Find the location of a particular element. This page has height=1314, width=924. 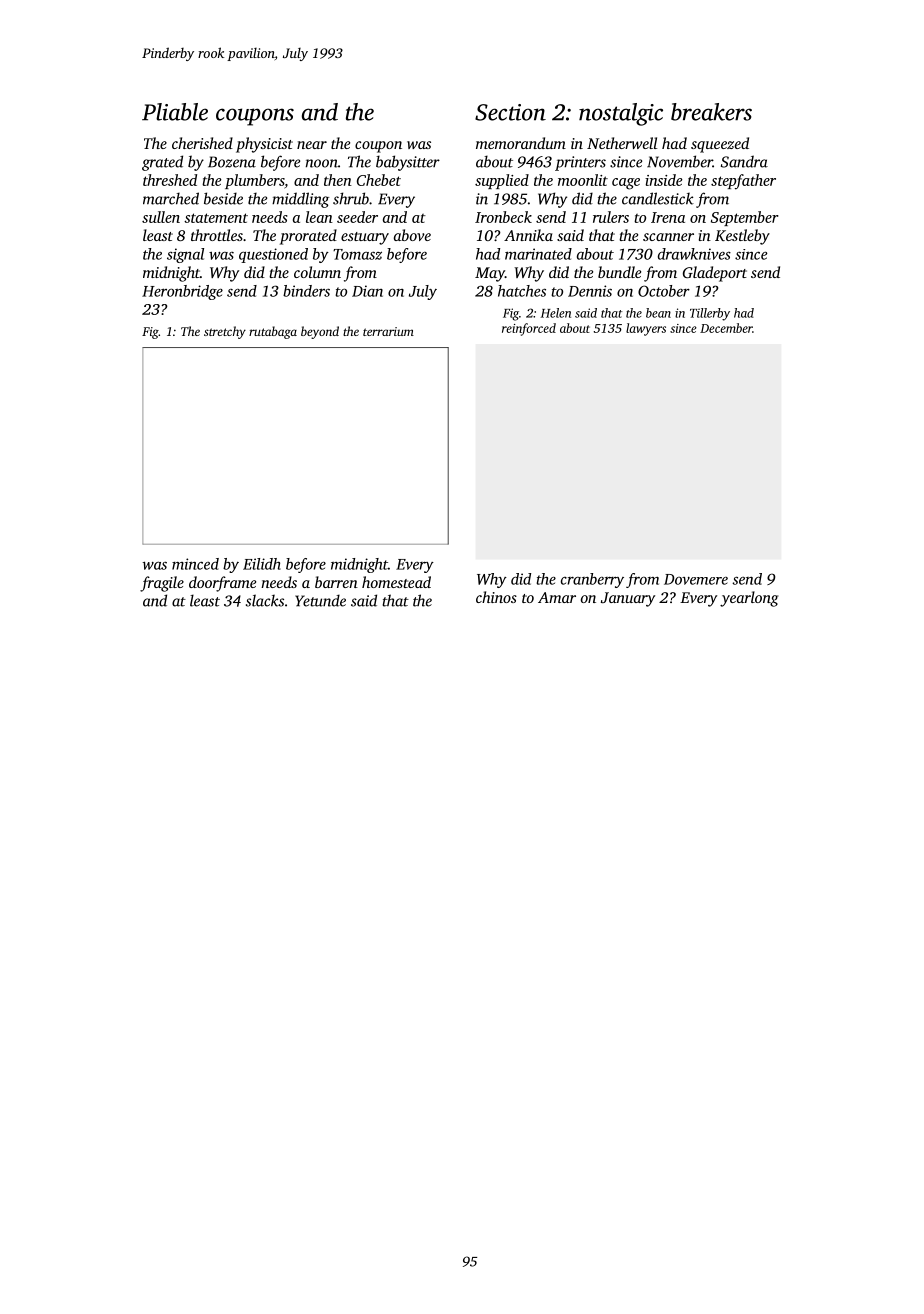

babysitter is located at coordinates (408, 163).
